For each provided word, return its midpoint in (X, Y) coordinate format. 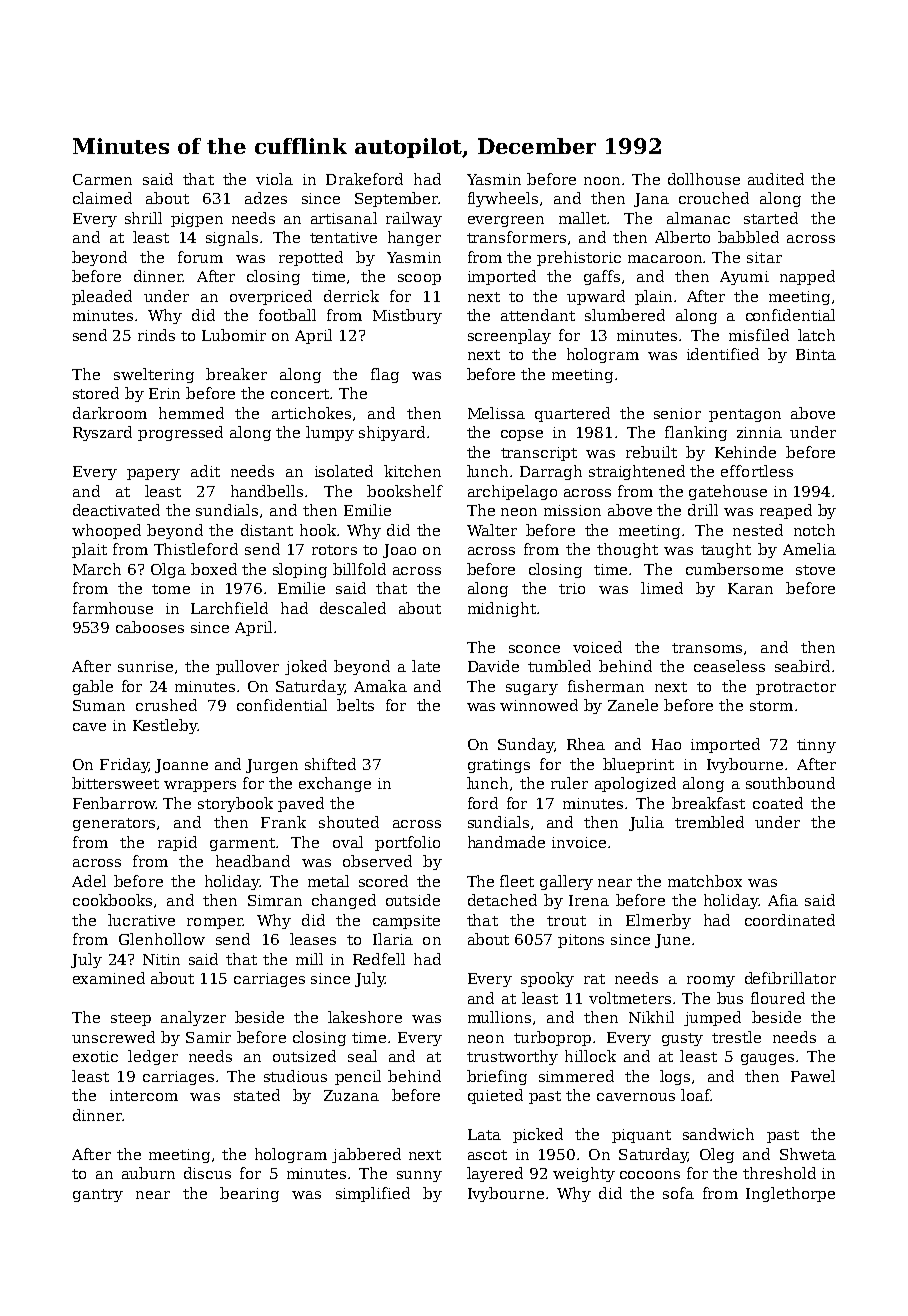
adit (205, 471)
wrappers (200, 786)
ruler (569, 783)
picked (538, 1135)
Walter (492, 530)
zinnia (759, 432)
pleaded (102, 297)
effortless (757, 471)
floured (778, 998)
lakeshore (365, 1017)
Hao (666, 744)
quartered (572, 414)
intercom (144, 1095)
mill (309, 959)
